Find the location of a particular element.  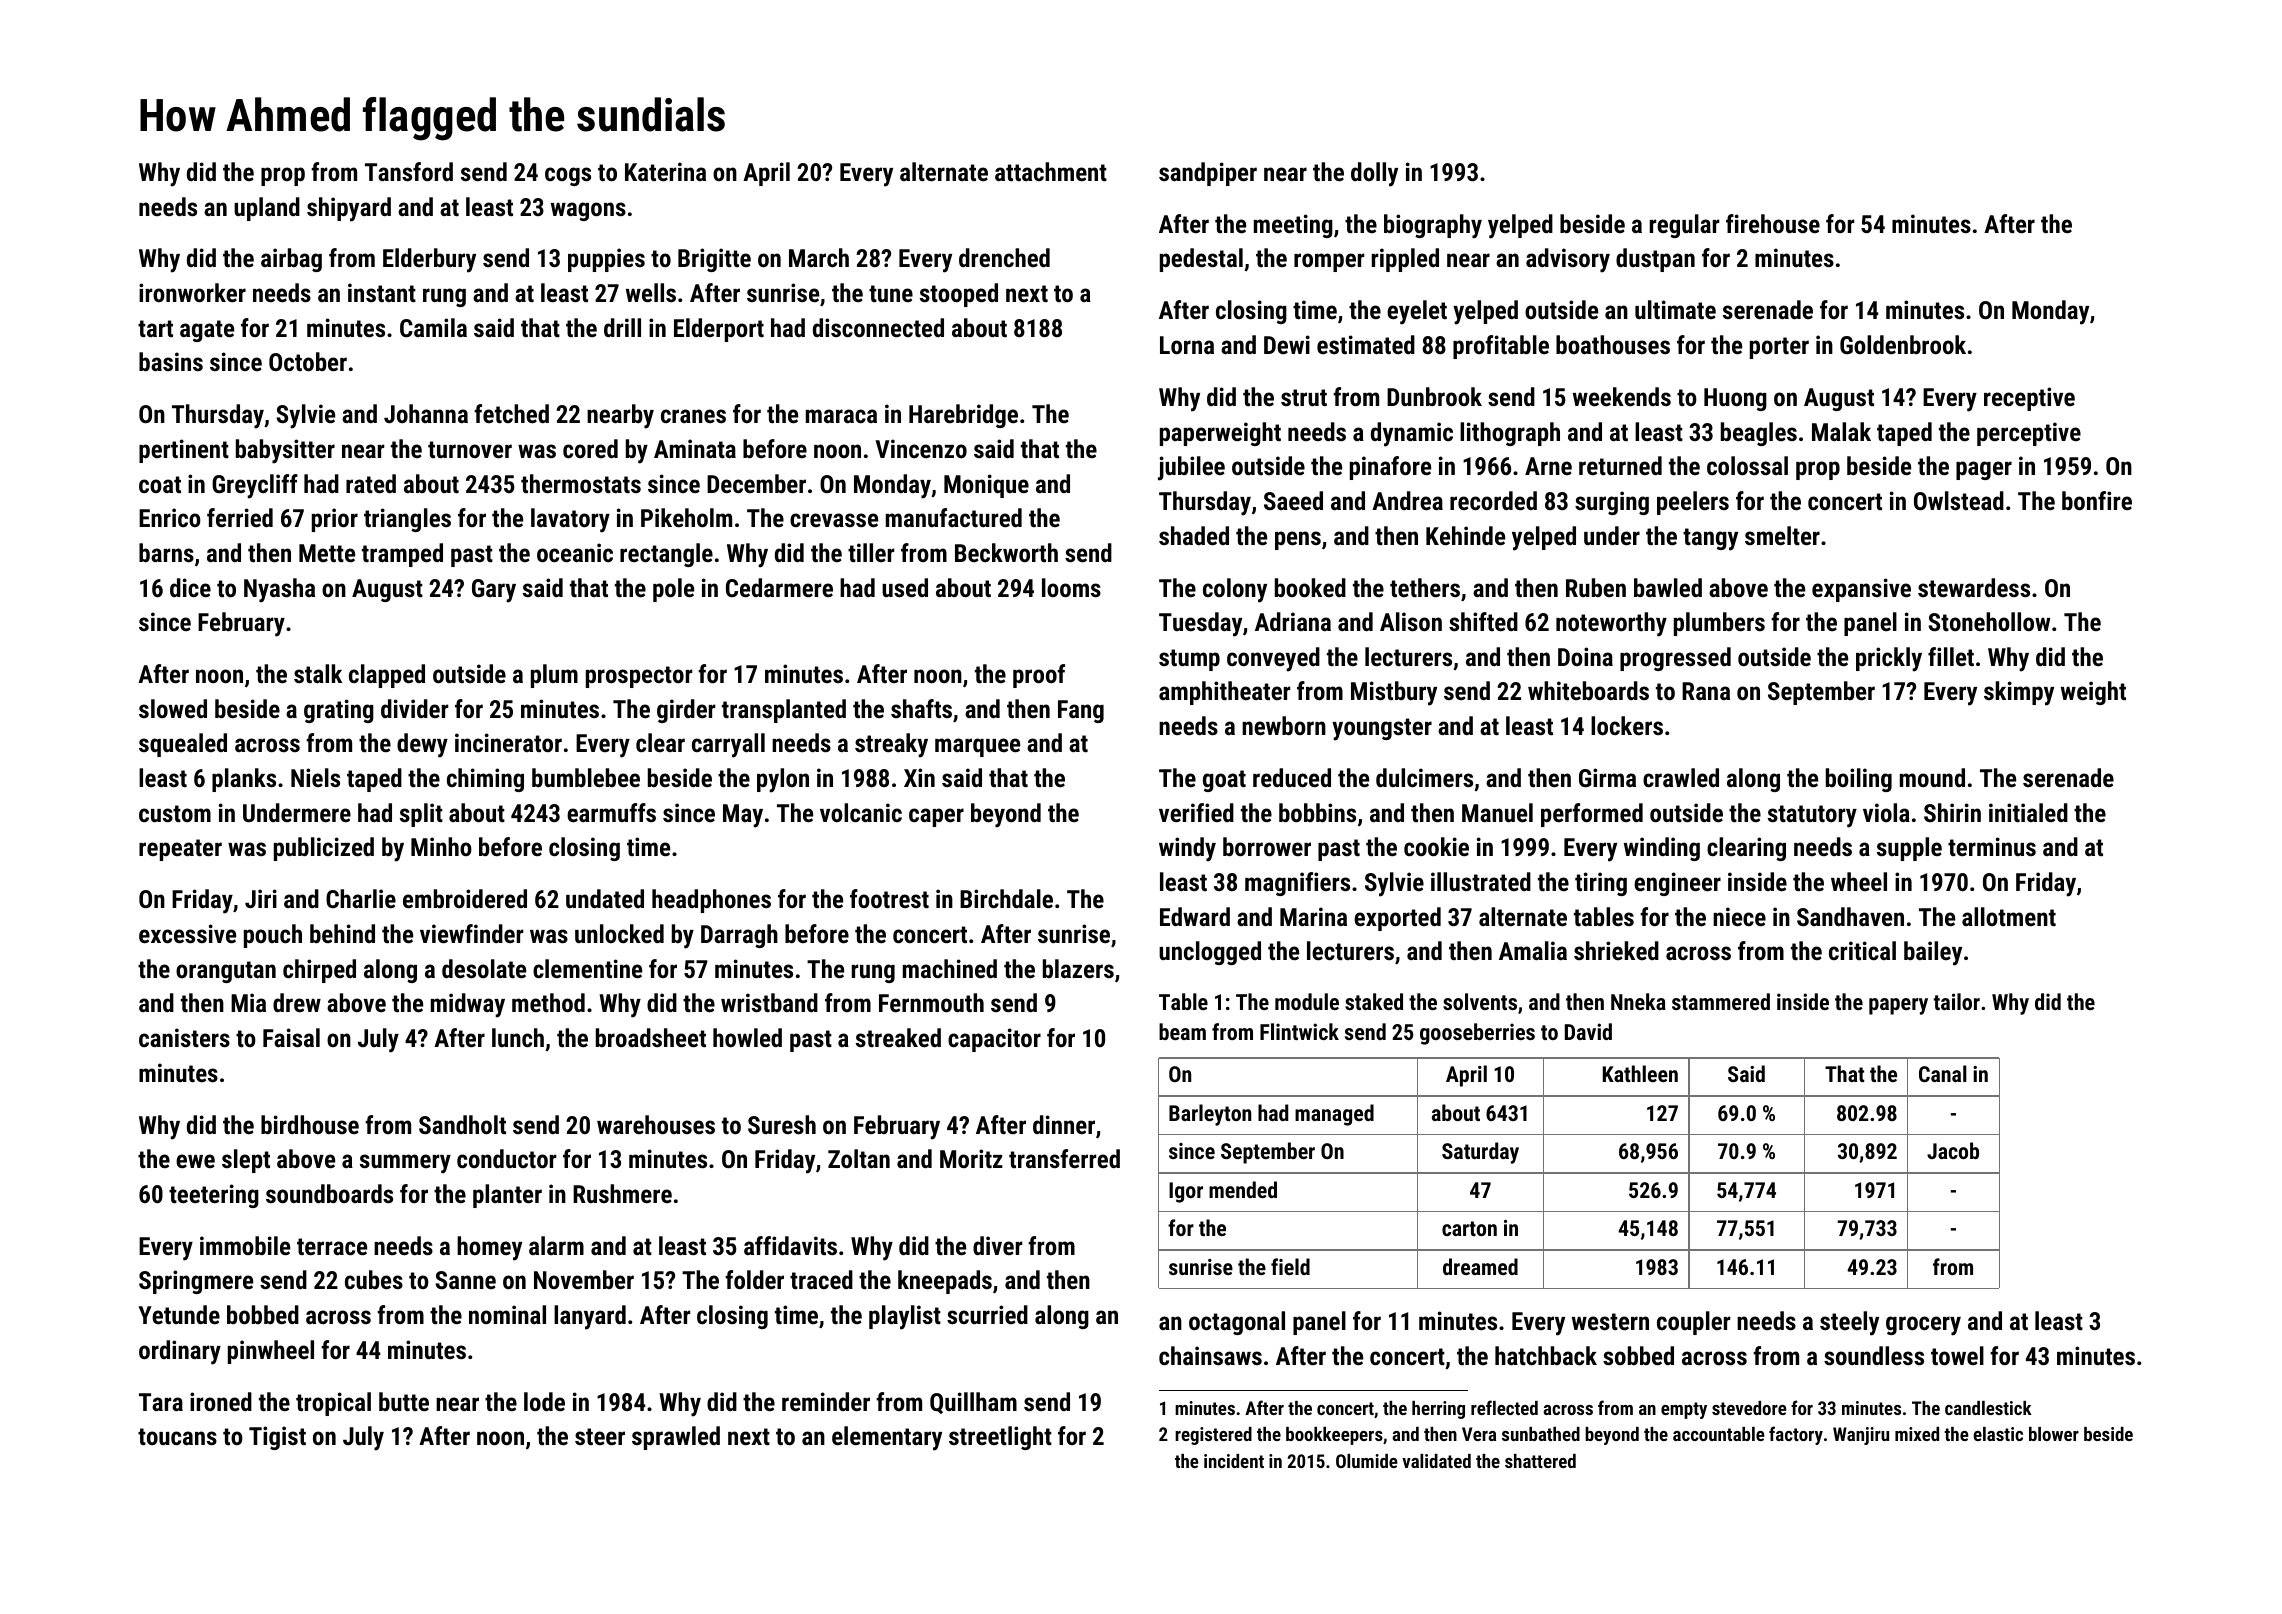

undated is located at coordinates (605, 898).
